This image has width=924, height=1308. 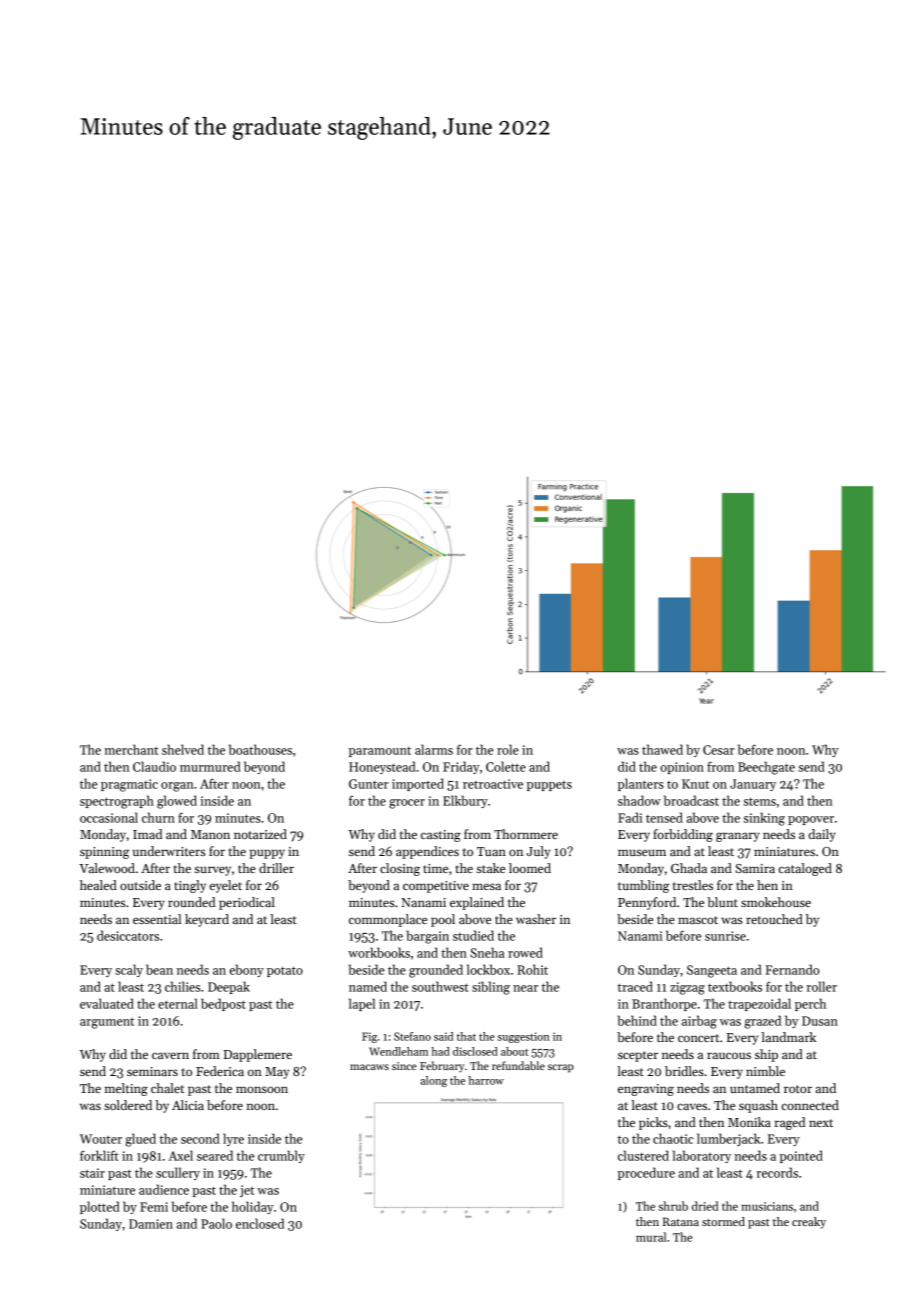 I want to click on casting, so click(x=441, y=836).
